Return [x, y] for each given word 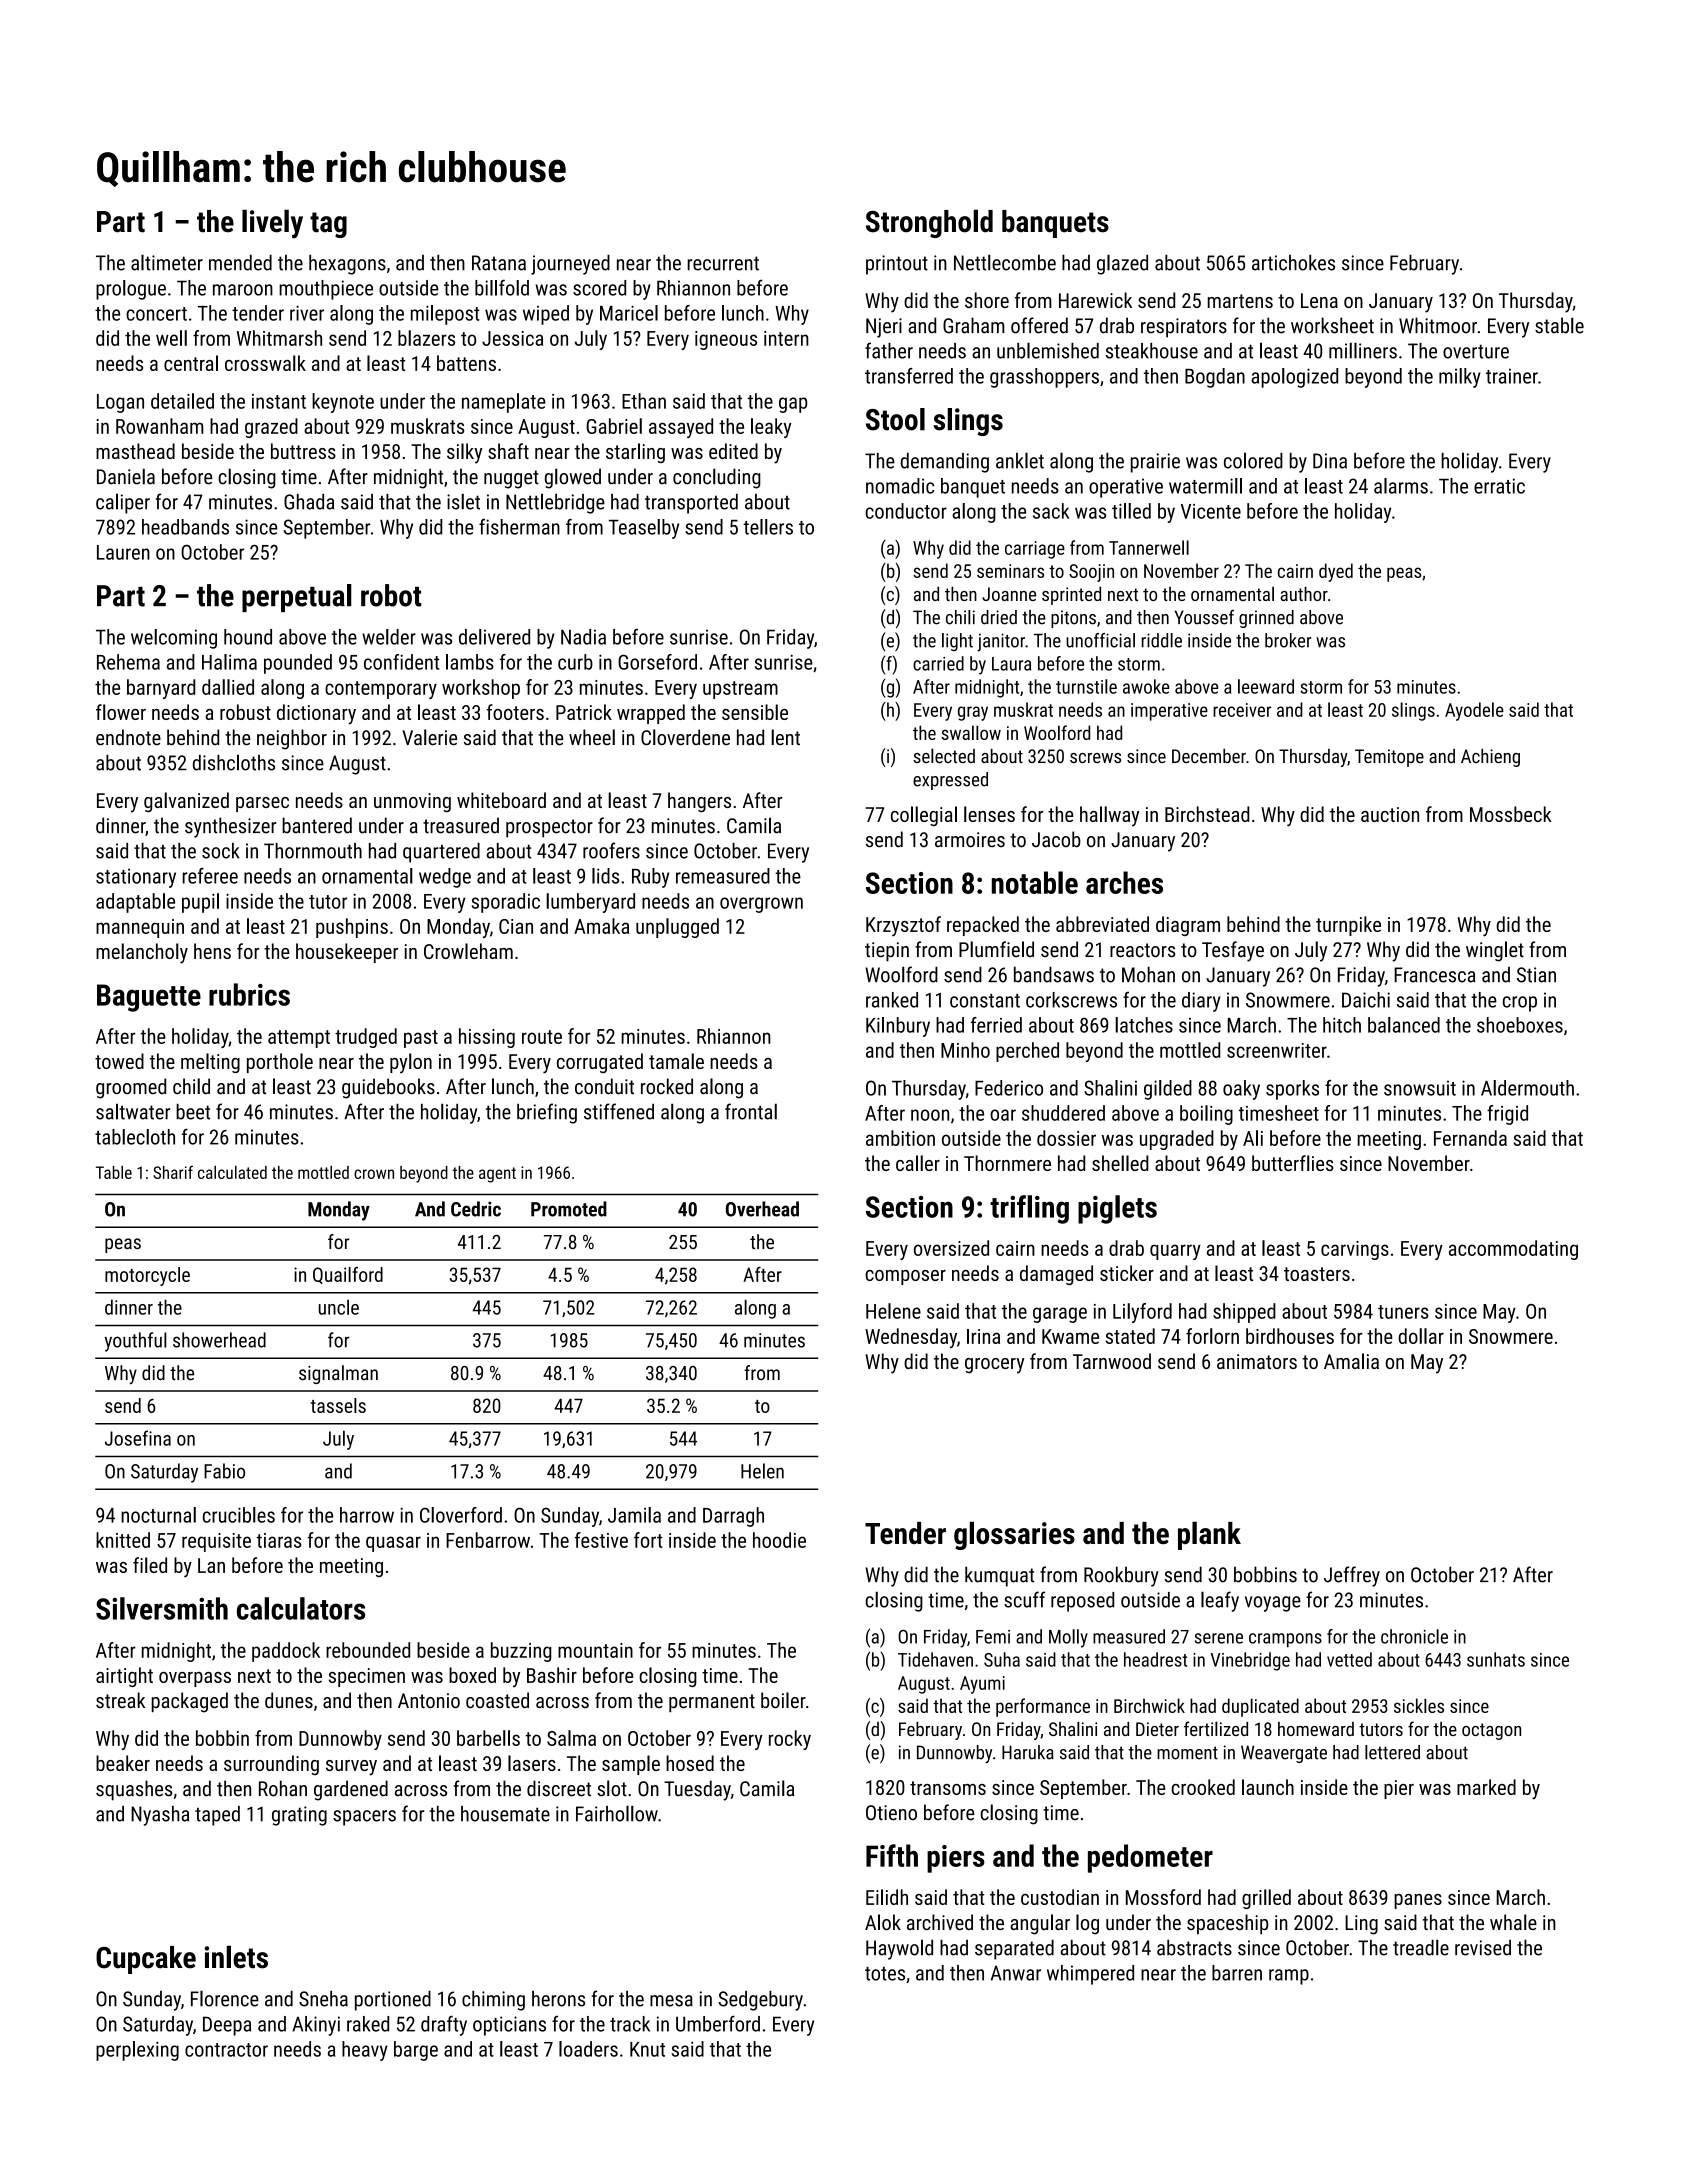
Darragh [733, 1517]
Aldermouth [1527, 1088]
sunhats [1496, 1659]
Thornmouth [313, 851]
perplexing [137, 2051]
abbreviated [1102, 924]
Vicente [1211, 511]
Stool [895, 419]
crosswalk [265, 363]
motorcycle [147, 1276]
